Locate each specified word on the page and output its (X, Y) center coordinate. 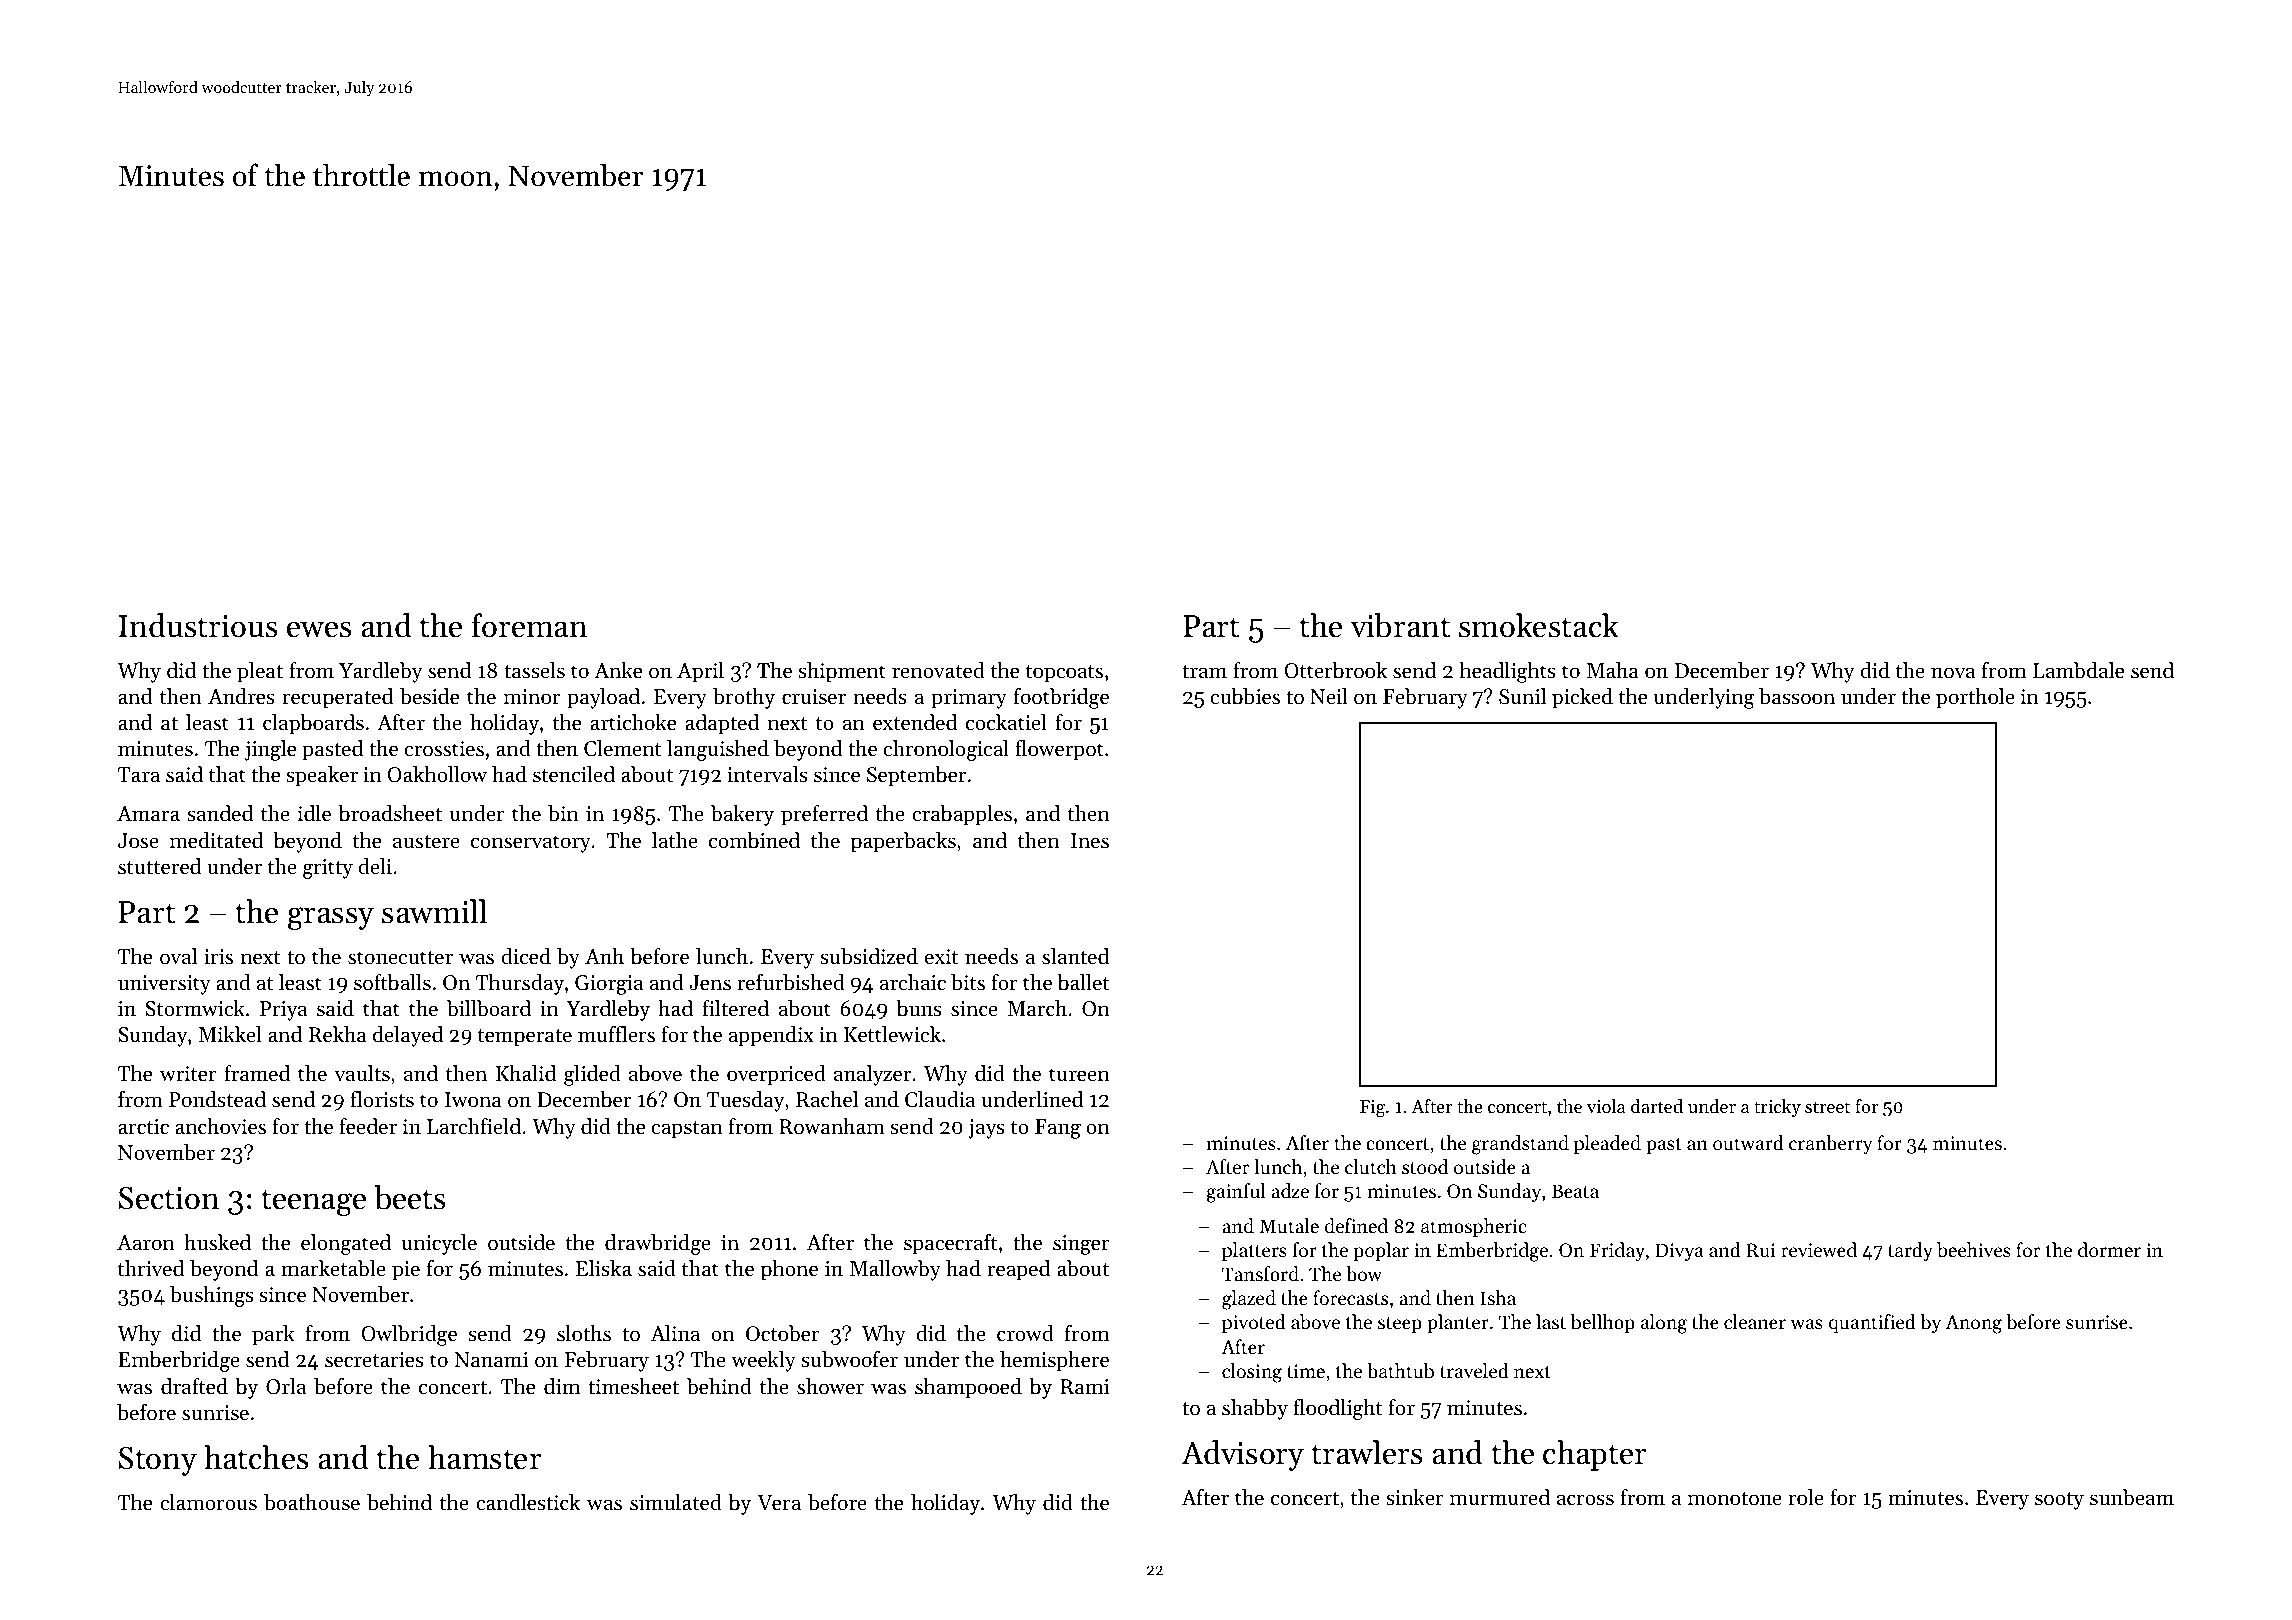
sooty (2059, 1501)
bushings (212, 1296)
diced (526, 956)
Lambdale (2078, 670)
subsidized (869, 956)
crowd (1025, 1333)
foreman (529, 625)
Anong (1973, 1324)
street (1827, 1107)
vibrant (1400, 625)
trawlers (1367, 1452)
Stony (157, 1461)
